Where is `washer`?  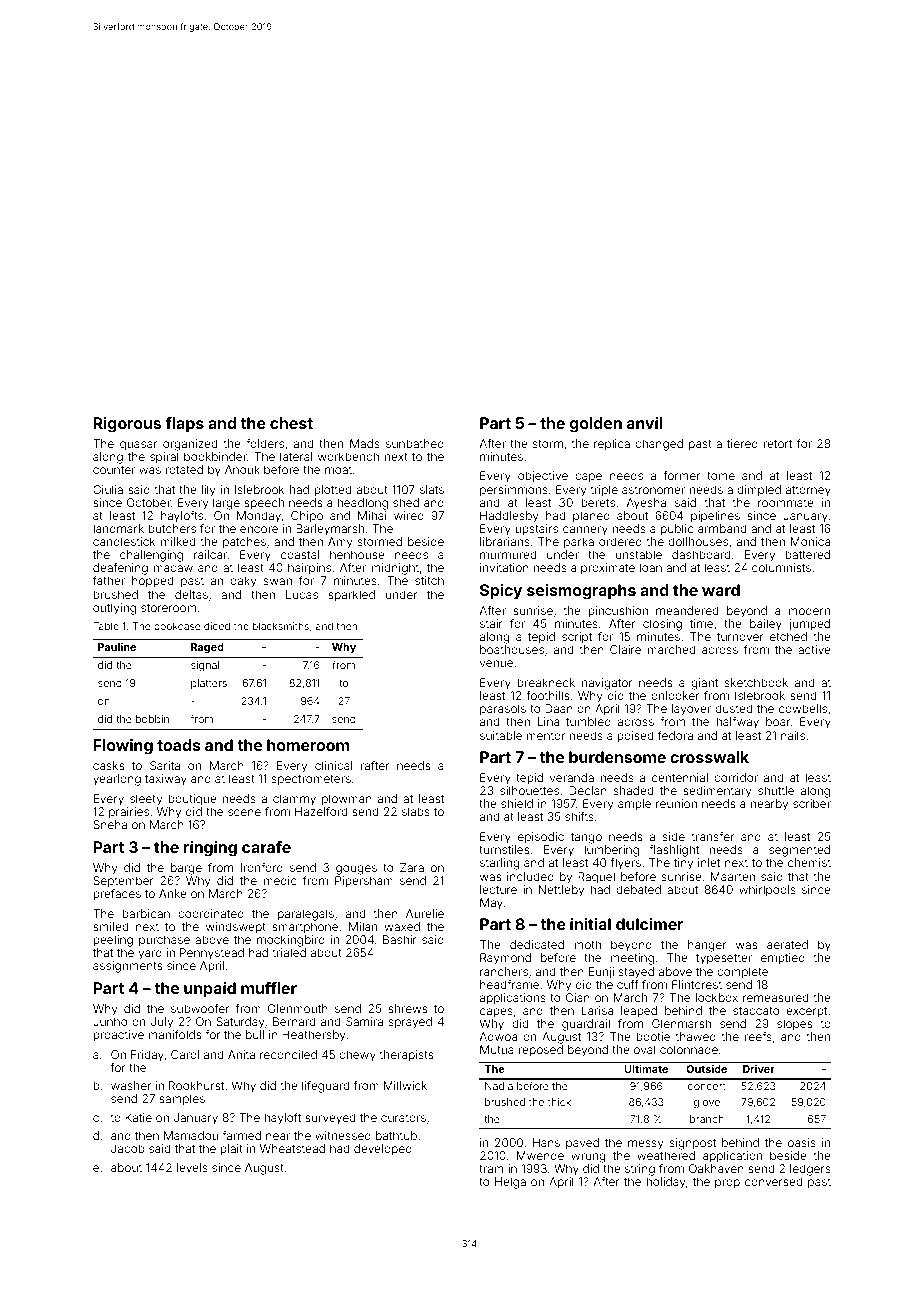
washer is located at coordinates (131, 1085).
